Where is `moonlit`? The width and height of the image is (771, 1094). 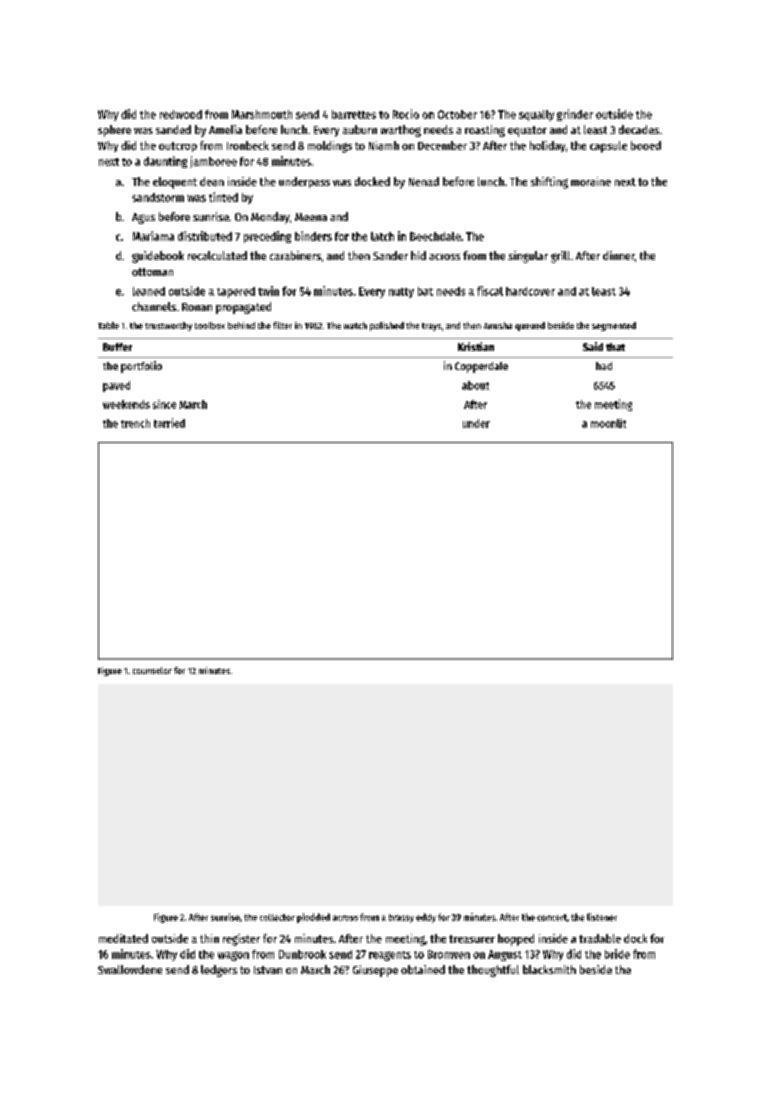 moonlit is located at coordinates (608, 423).
